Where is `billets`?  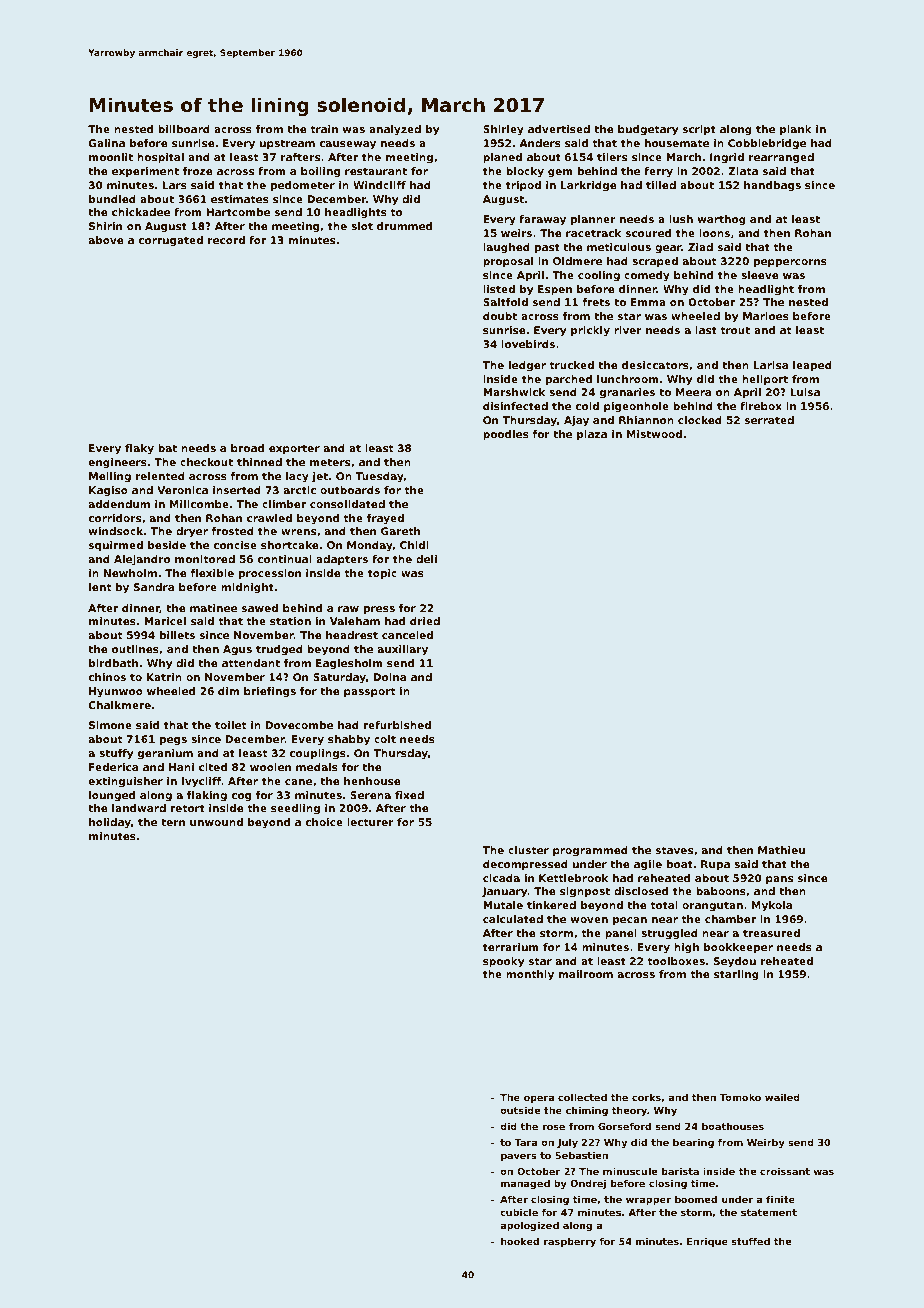
billets is located at coordinates (177, 635).
